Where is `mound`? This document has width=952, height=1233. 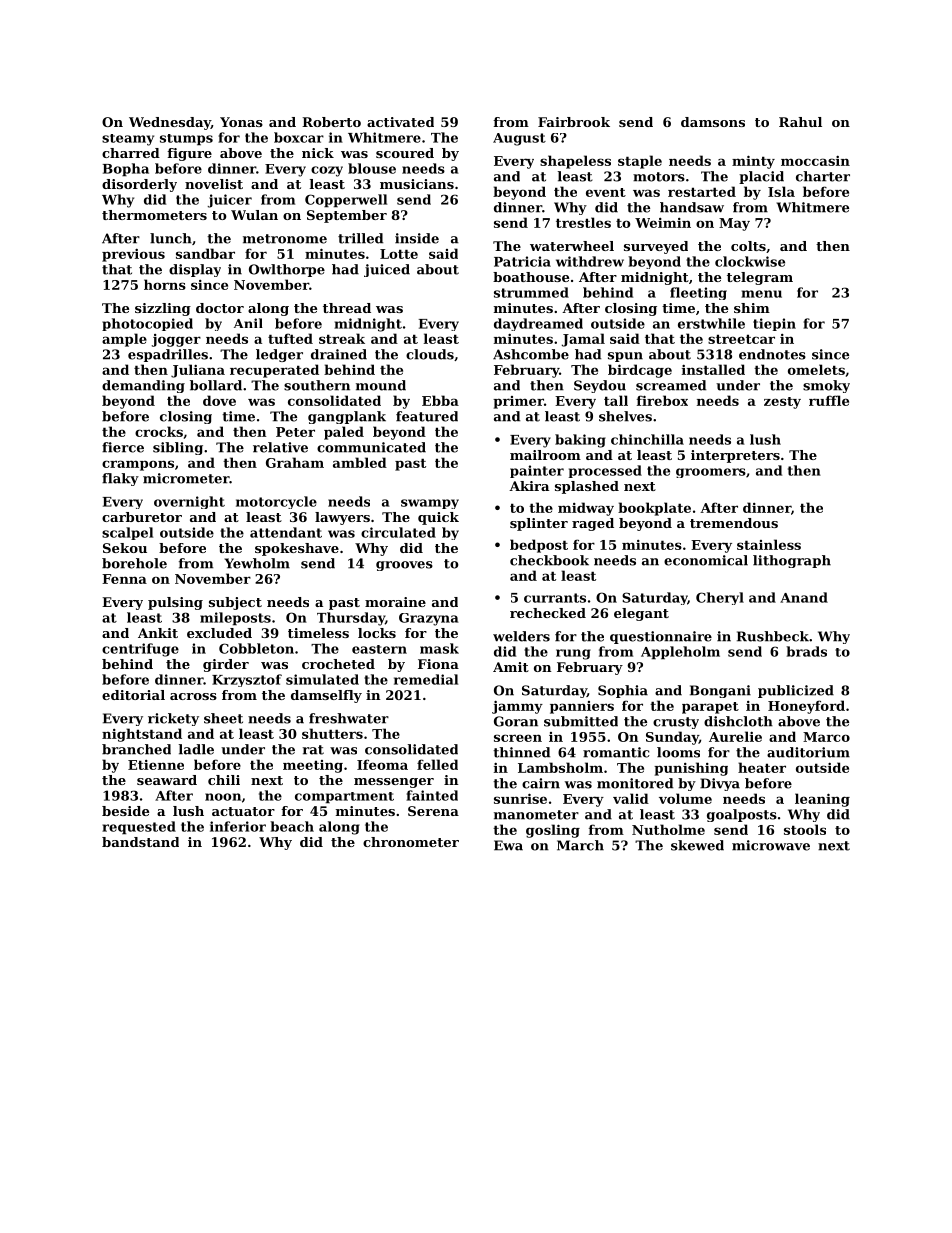
mound is located at coordinates (381, 385).
